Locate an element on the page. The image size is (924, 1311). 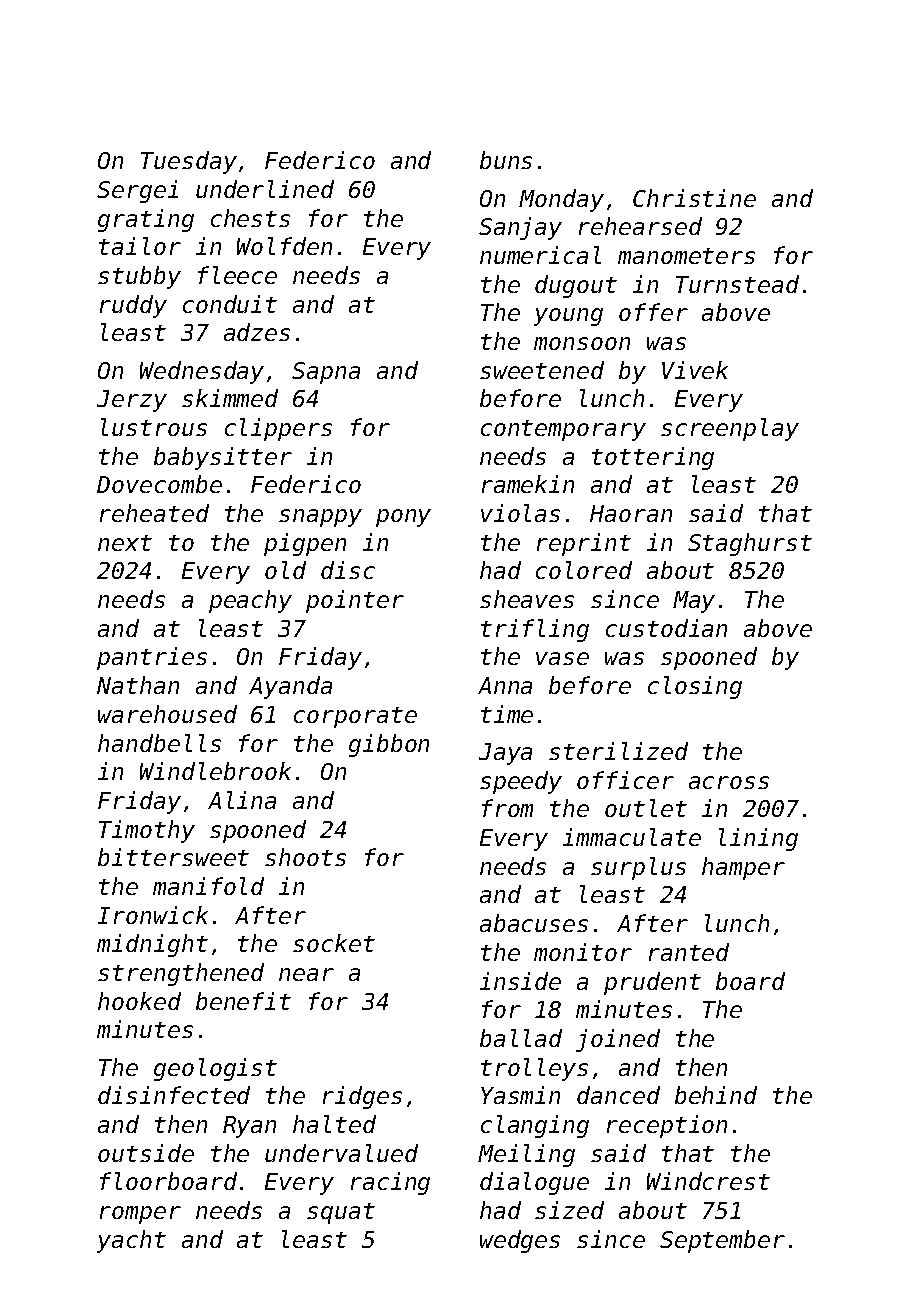
Sapna is located at coordinates (326, 373).
